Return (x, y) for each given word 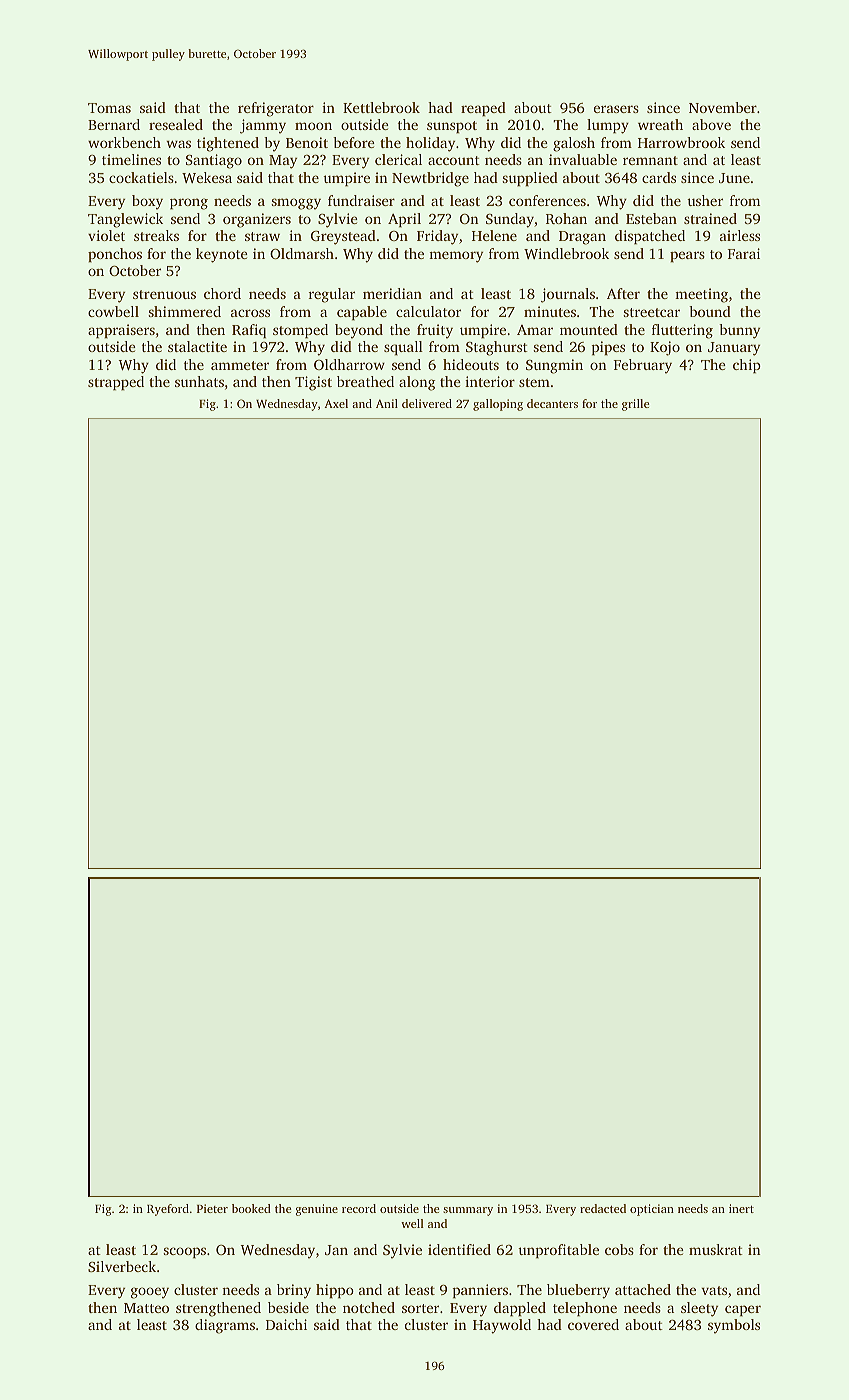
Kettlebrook (381, 107)
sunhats (199, 381)
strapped (116, 383)
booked (251, 1208)
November (723, 107)
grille (635, 405)
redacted (603, 1208)
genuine (317, 1210)
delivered (427, 403)
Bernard (114, 124)
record (359, 1208)
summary (468, 1211)
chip (747, 366)
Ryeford (168, 1210)
